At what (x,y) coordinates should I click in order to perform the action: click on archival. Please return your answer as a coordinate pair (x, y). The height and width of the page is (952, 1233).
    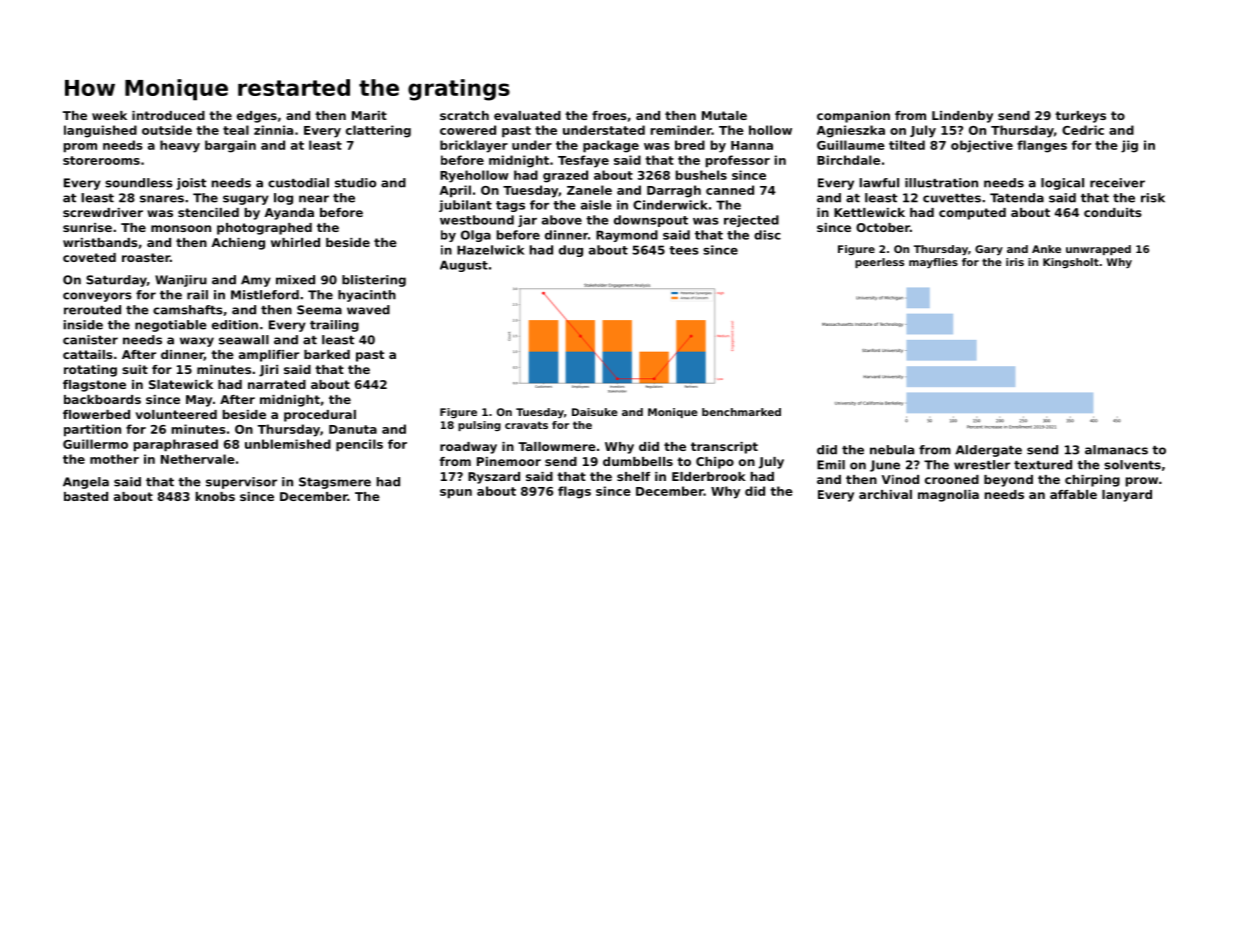
    Looking at the image, I should click on (885, 494).
